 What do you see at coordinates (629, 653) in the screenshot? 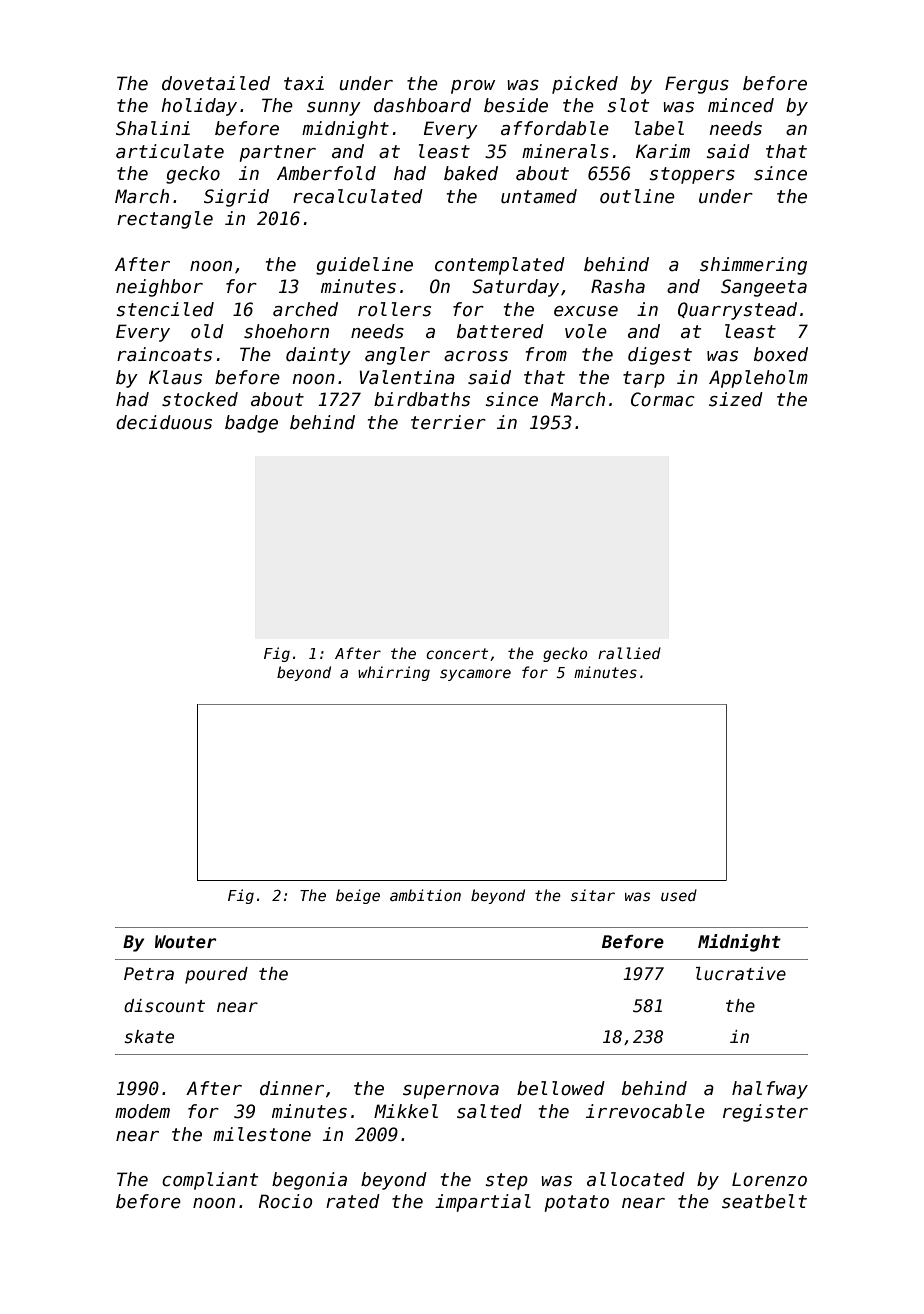
I see `rallied` at bounding box center [629, 653].
